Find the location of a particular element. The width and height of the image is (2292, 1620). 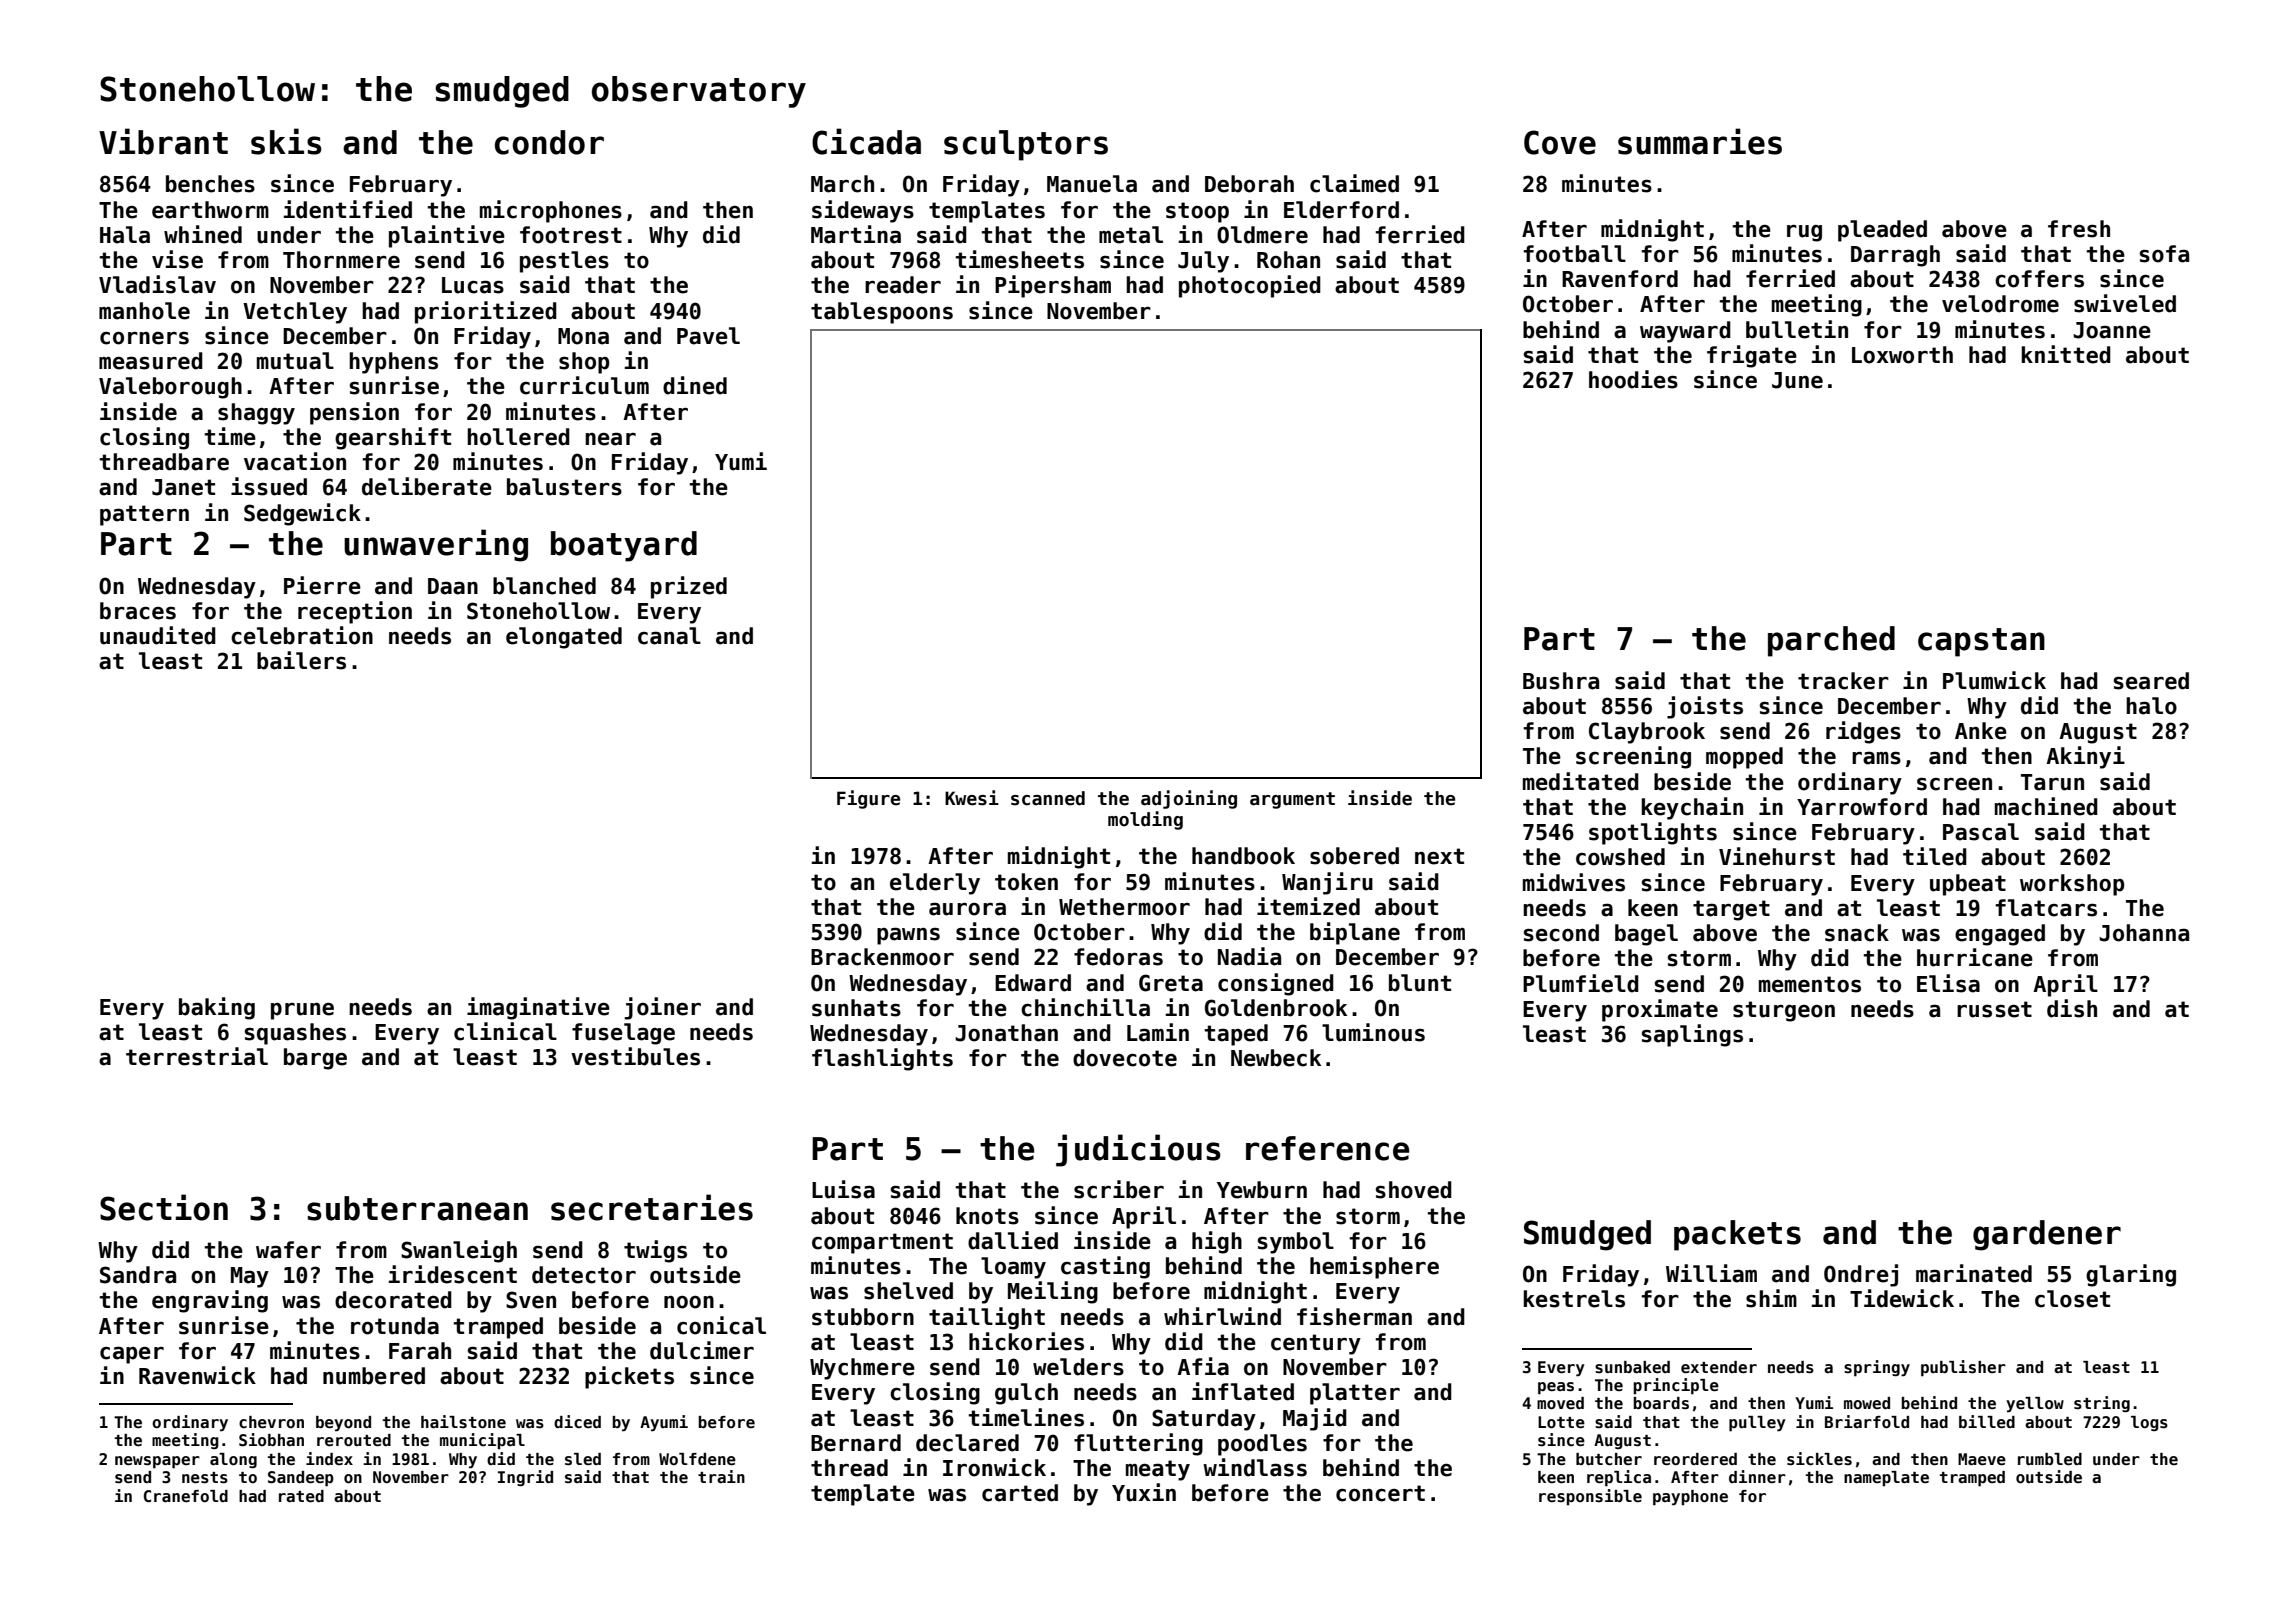

June is located at coordinates (1797, 380).
